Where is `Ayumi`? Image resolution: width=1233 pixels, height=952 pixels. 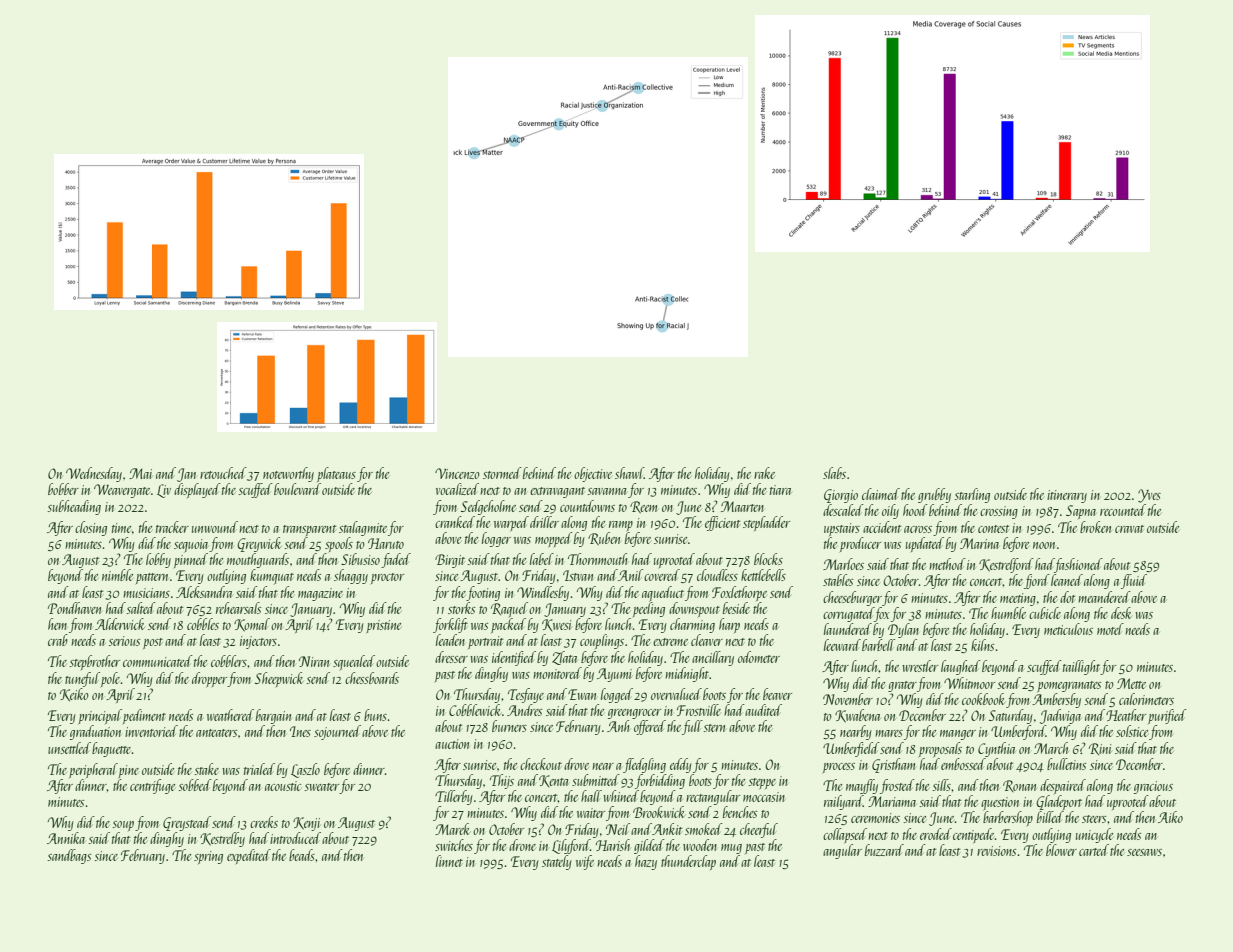
Ayumi is located at coordinates (614, 675).
